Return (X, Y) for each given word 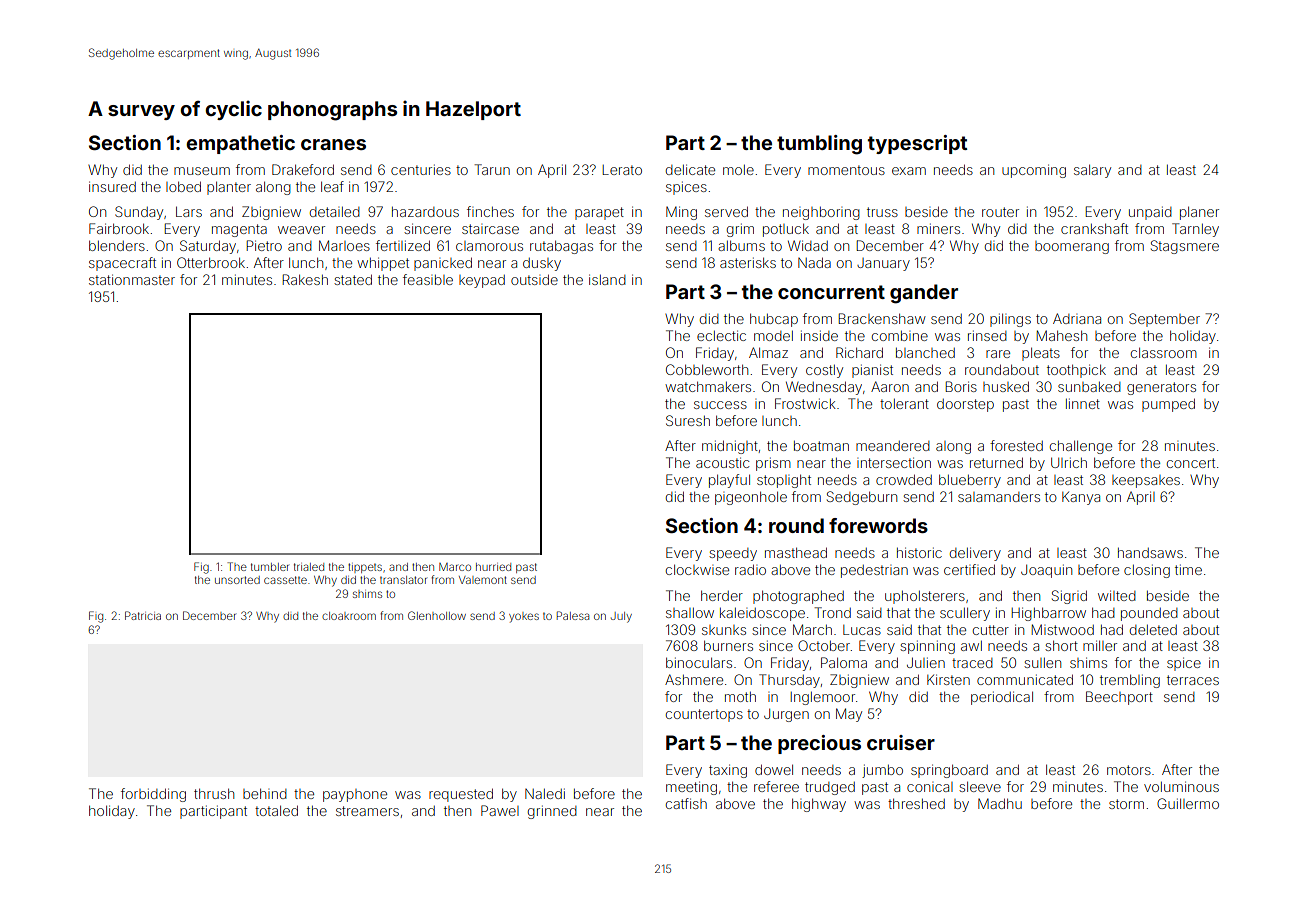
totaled (276, 810)
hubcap (774, 320)
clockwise (697, 569)
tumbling (819, 145)
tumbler (270, 567)
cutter (991, 630)
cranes (333, 144)
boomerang (1072, 247)
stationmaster (132, 279)
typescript (917, 144)
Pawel (500, 810)
